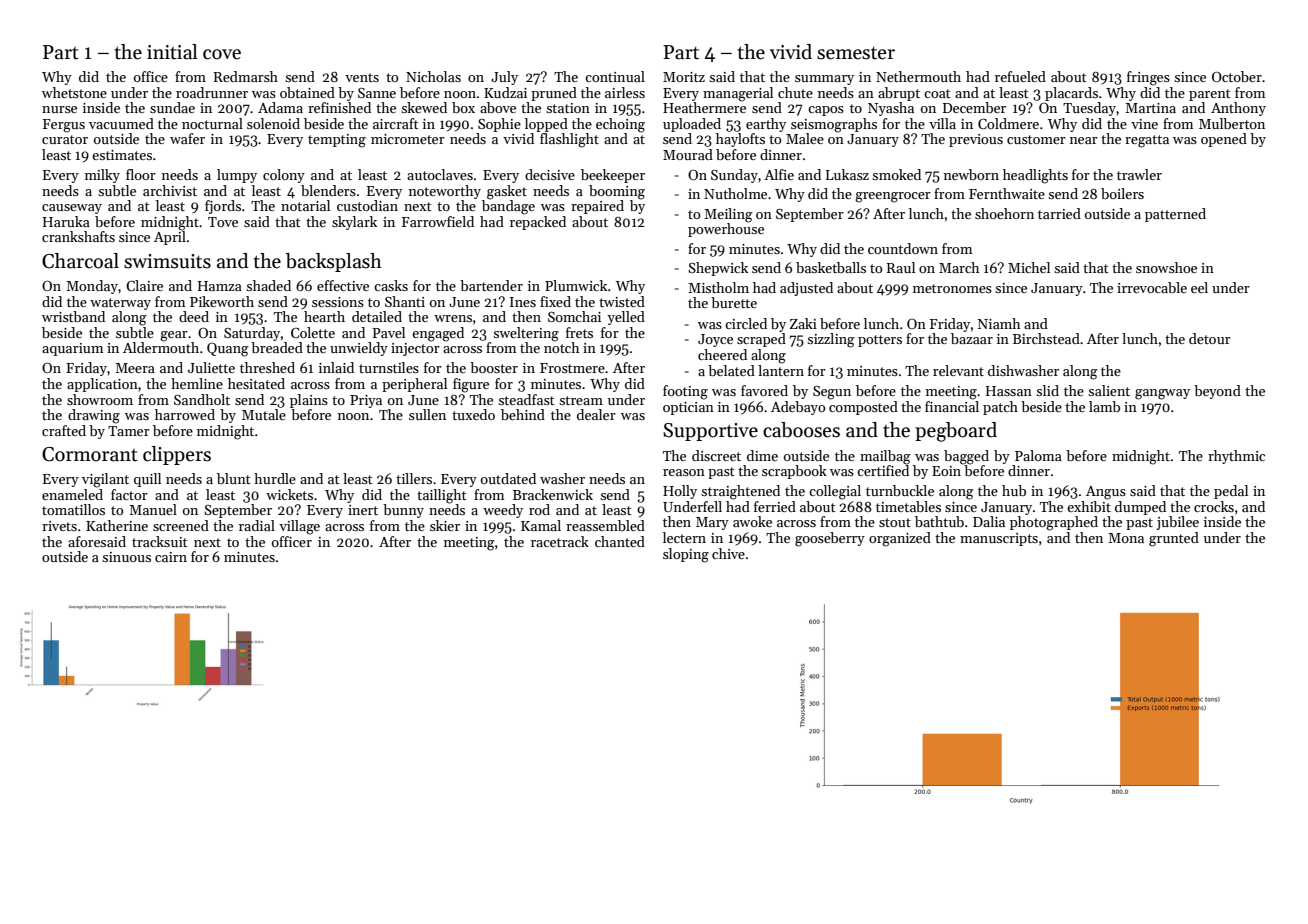  What do you see at coordinates (538, 223) in the screenshot?
I see `repacked` at bounding box center [538, 223].
